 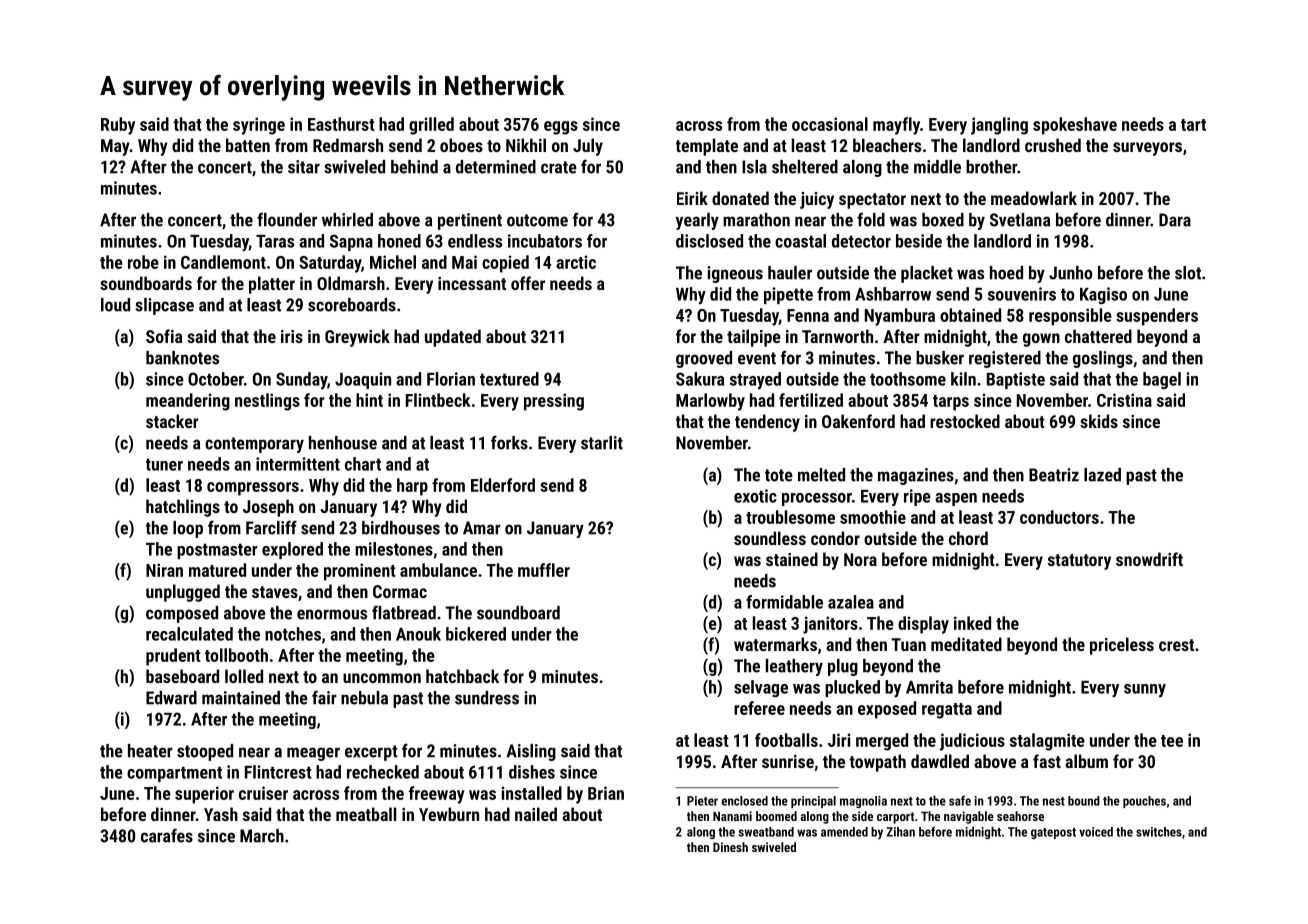 What do you see at coordinates (784, 602) in the screenshot?
I see `formidable` at bounding box center [784, 602].
